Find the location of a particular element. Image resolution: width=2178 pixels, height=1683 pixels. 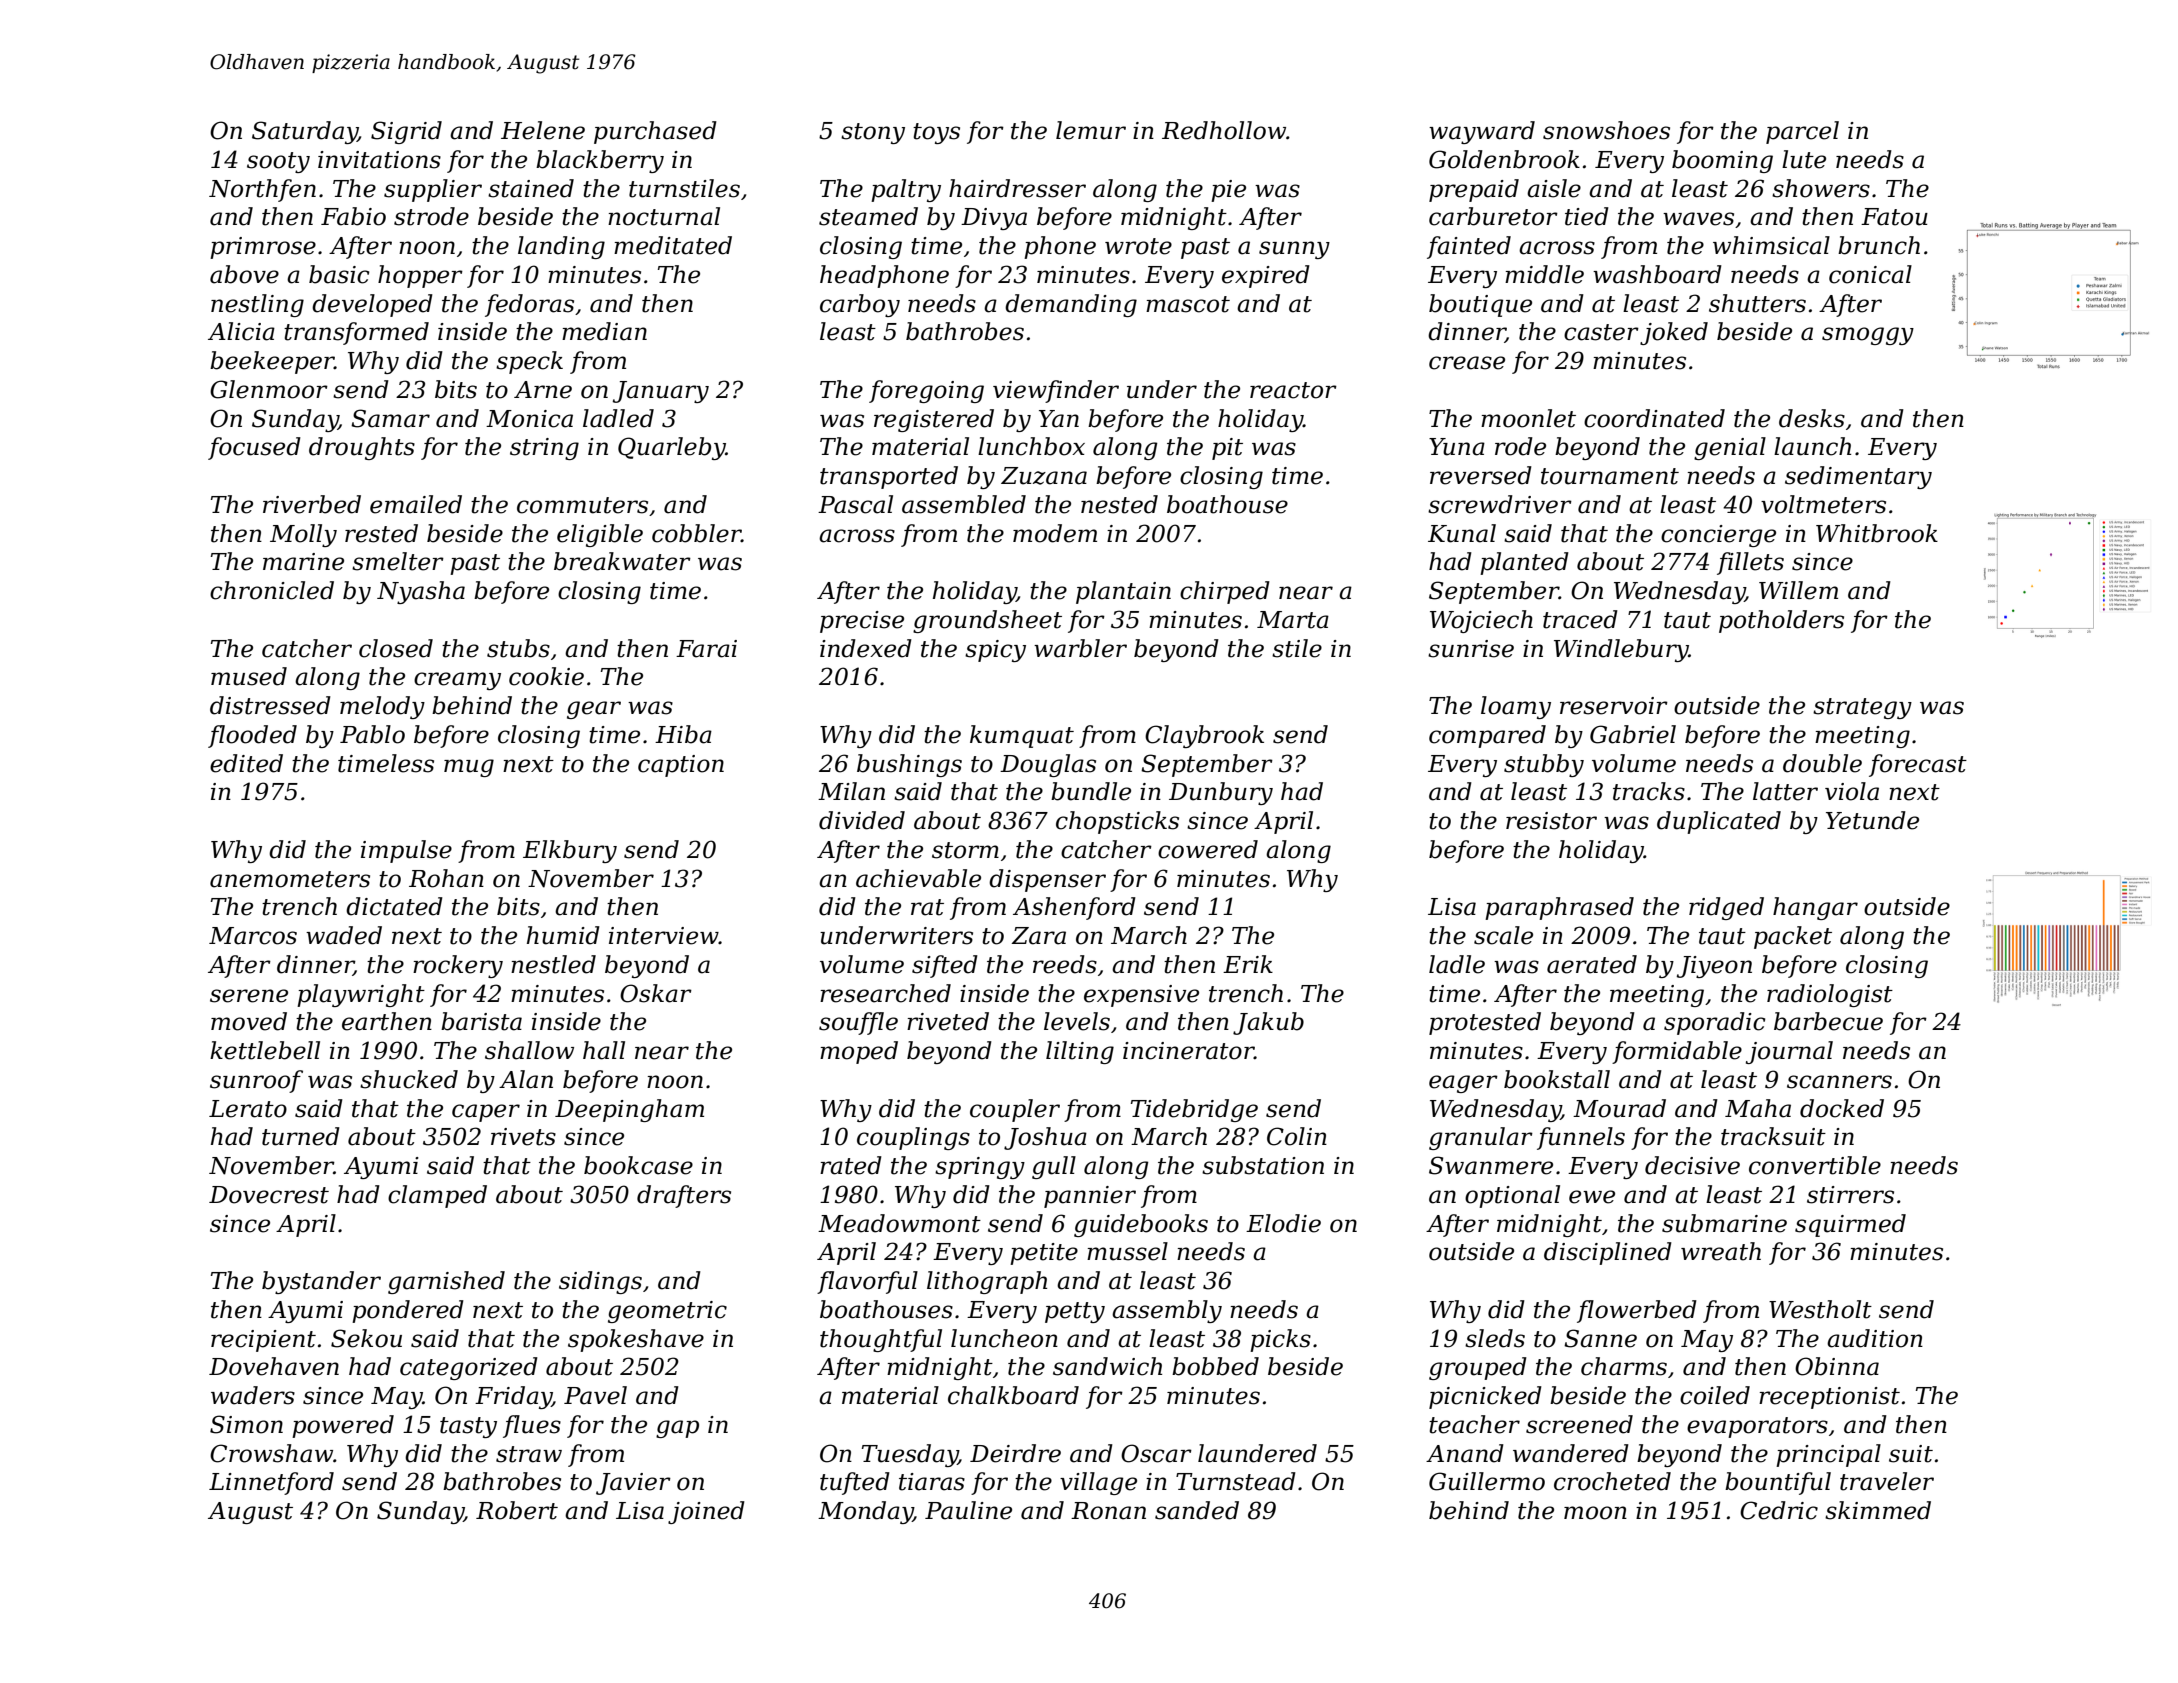

Pavel is located at coordinates (595, 1395).
